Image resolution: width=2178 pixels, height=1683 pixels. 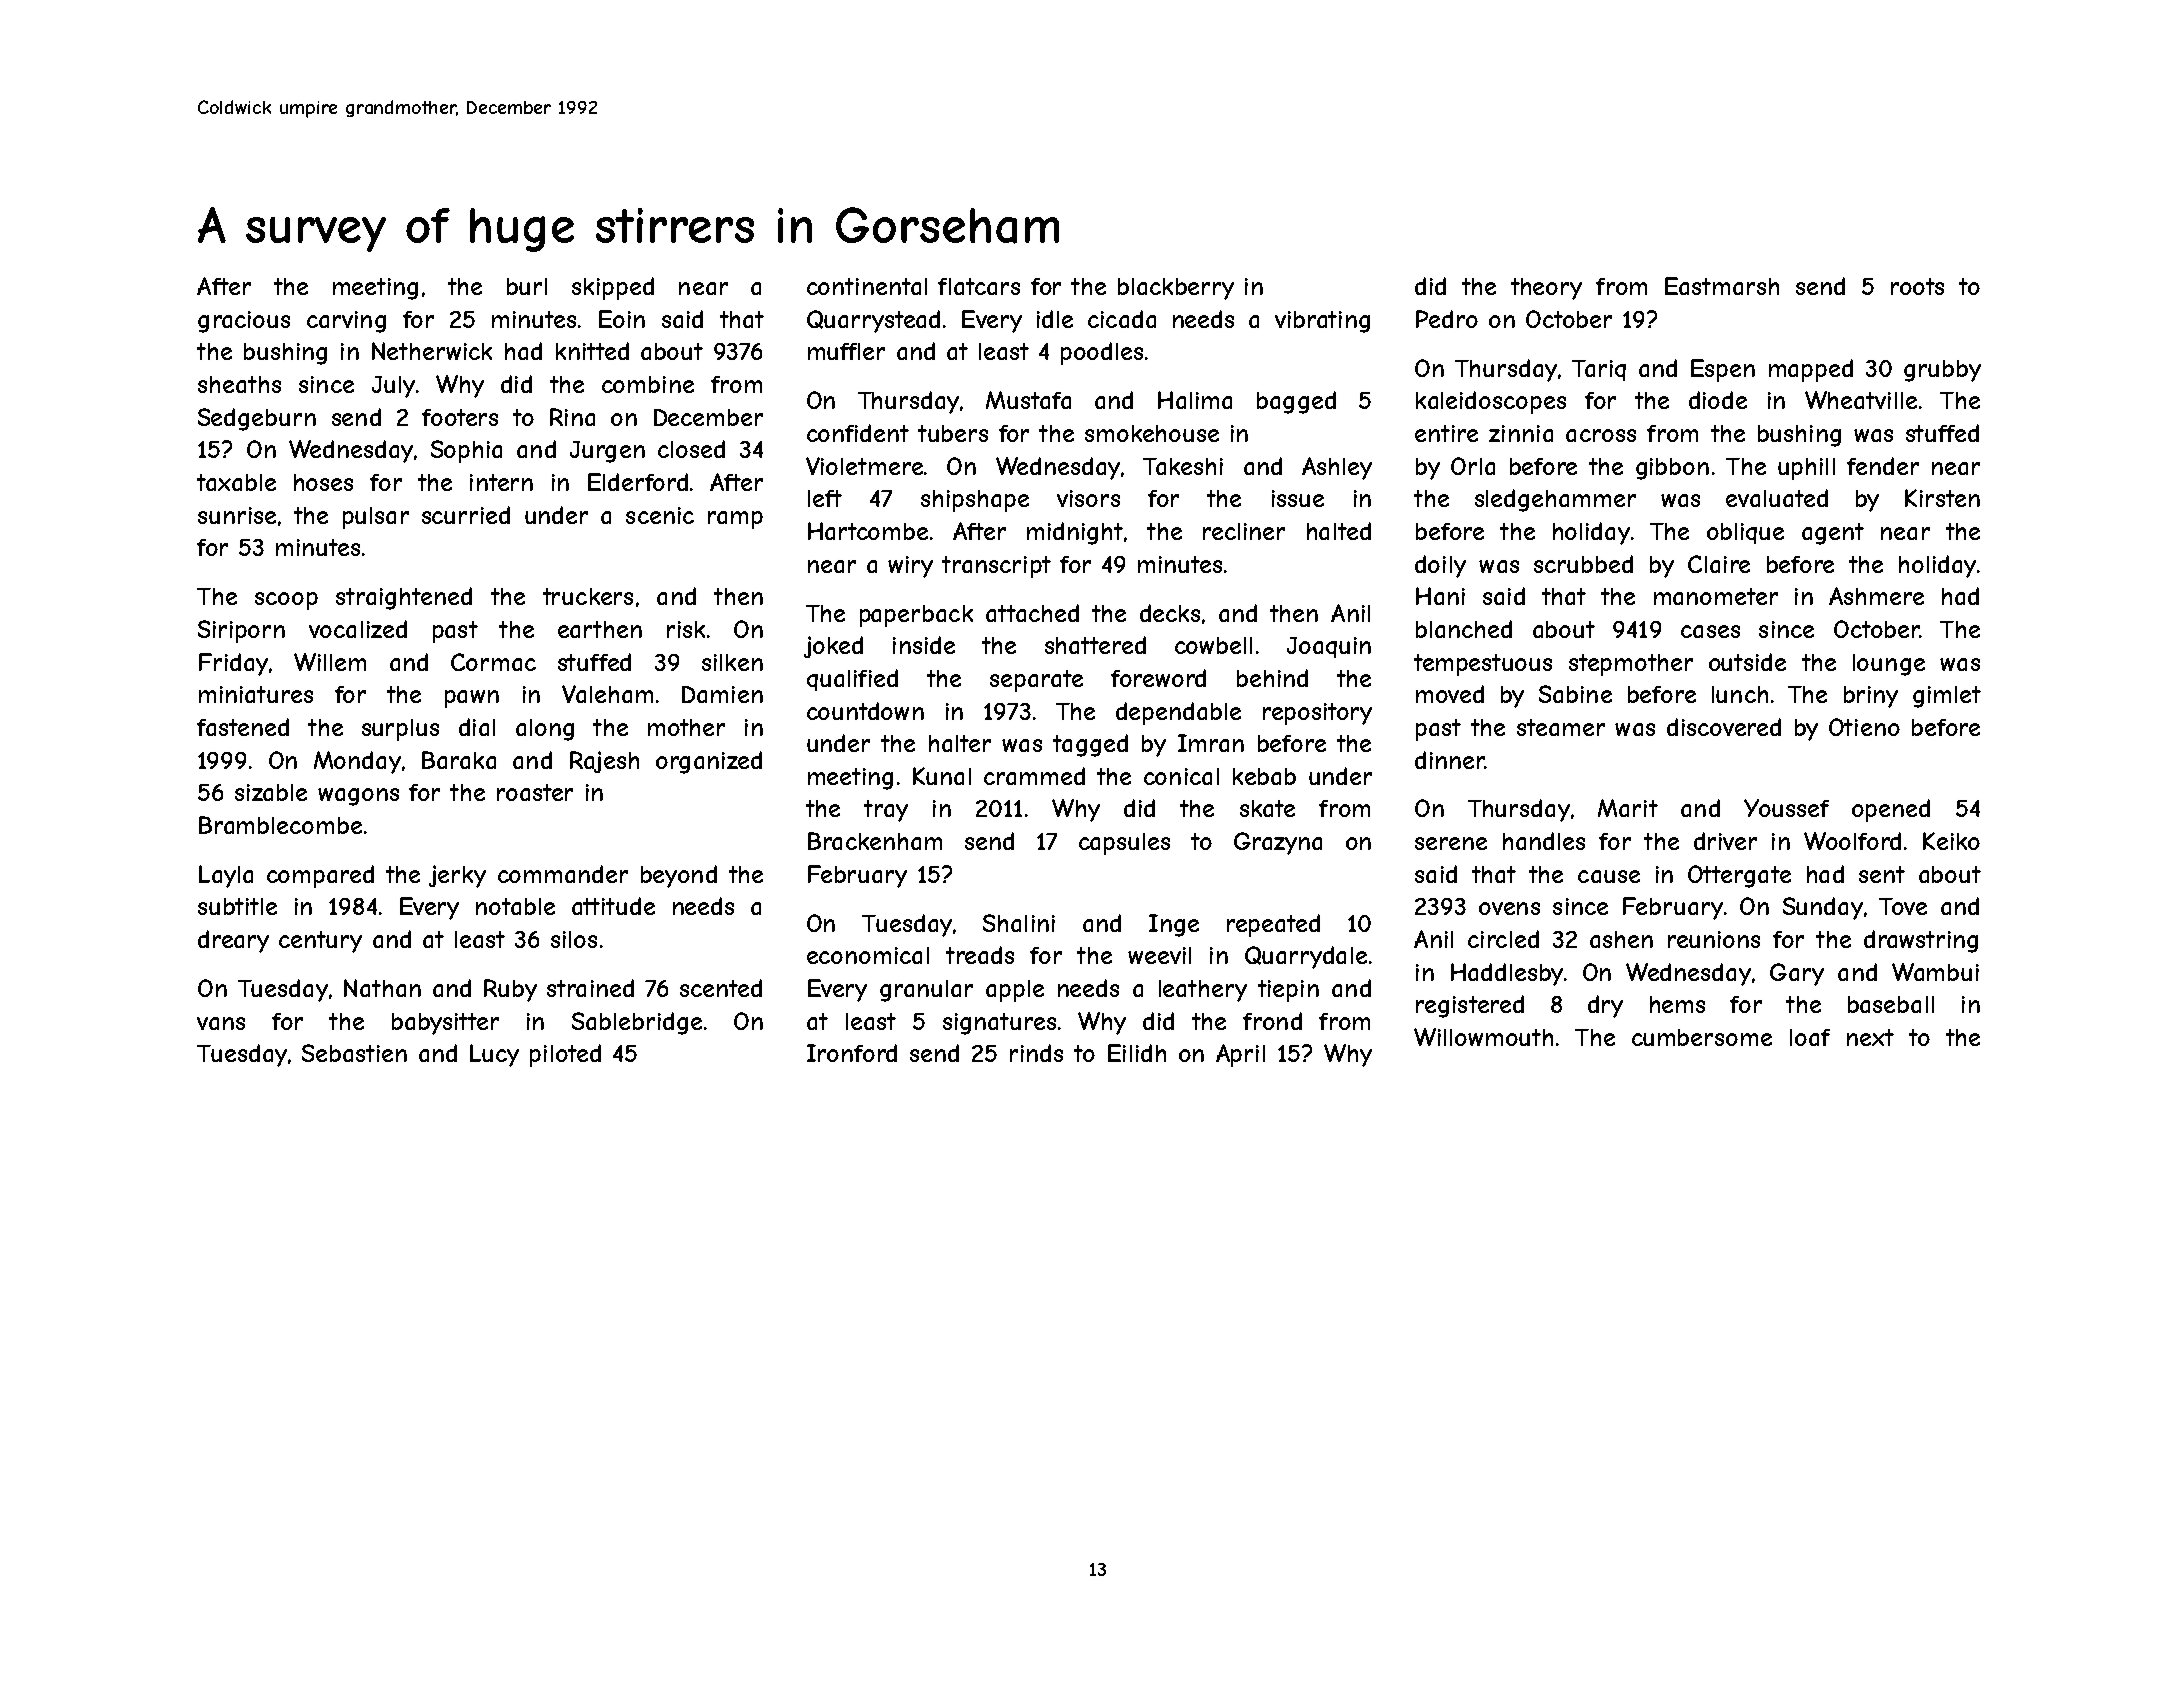 I want to click on oblique, so click(x=1745, y=533).
